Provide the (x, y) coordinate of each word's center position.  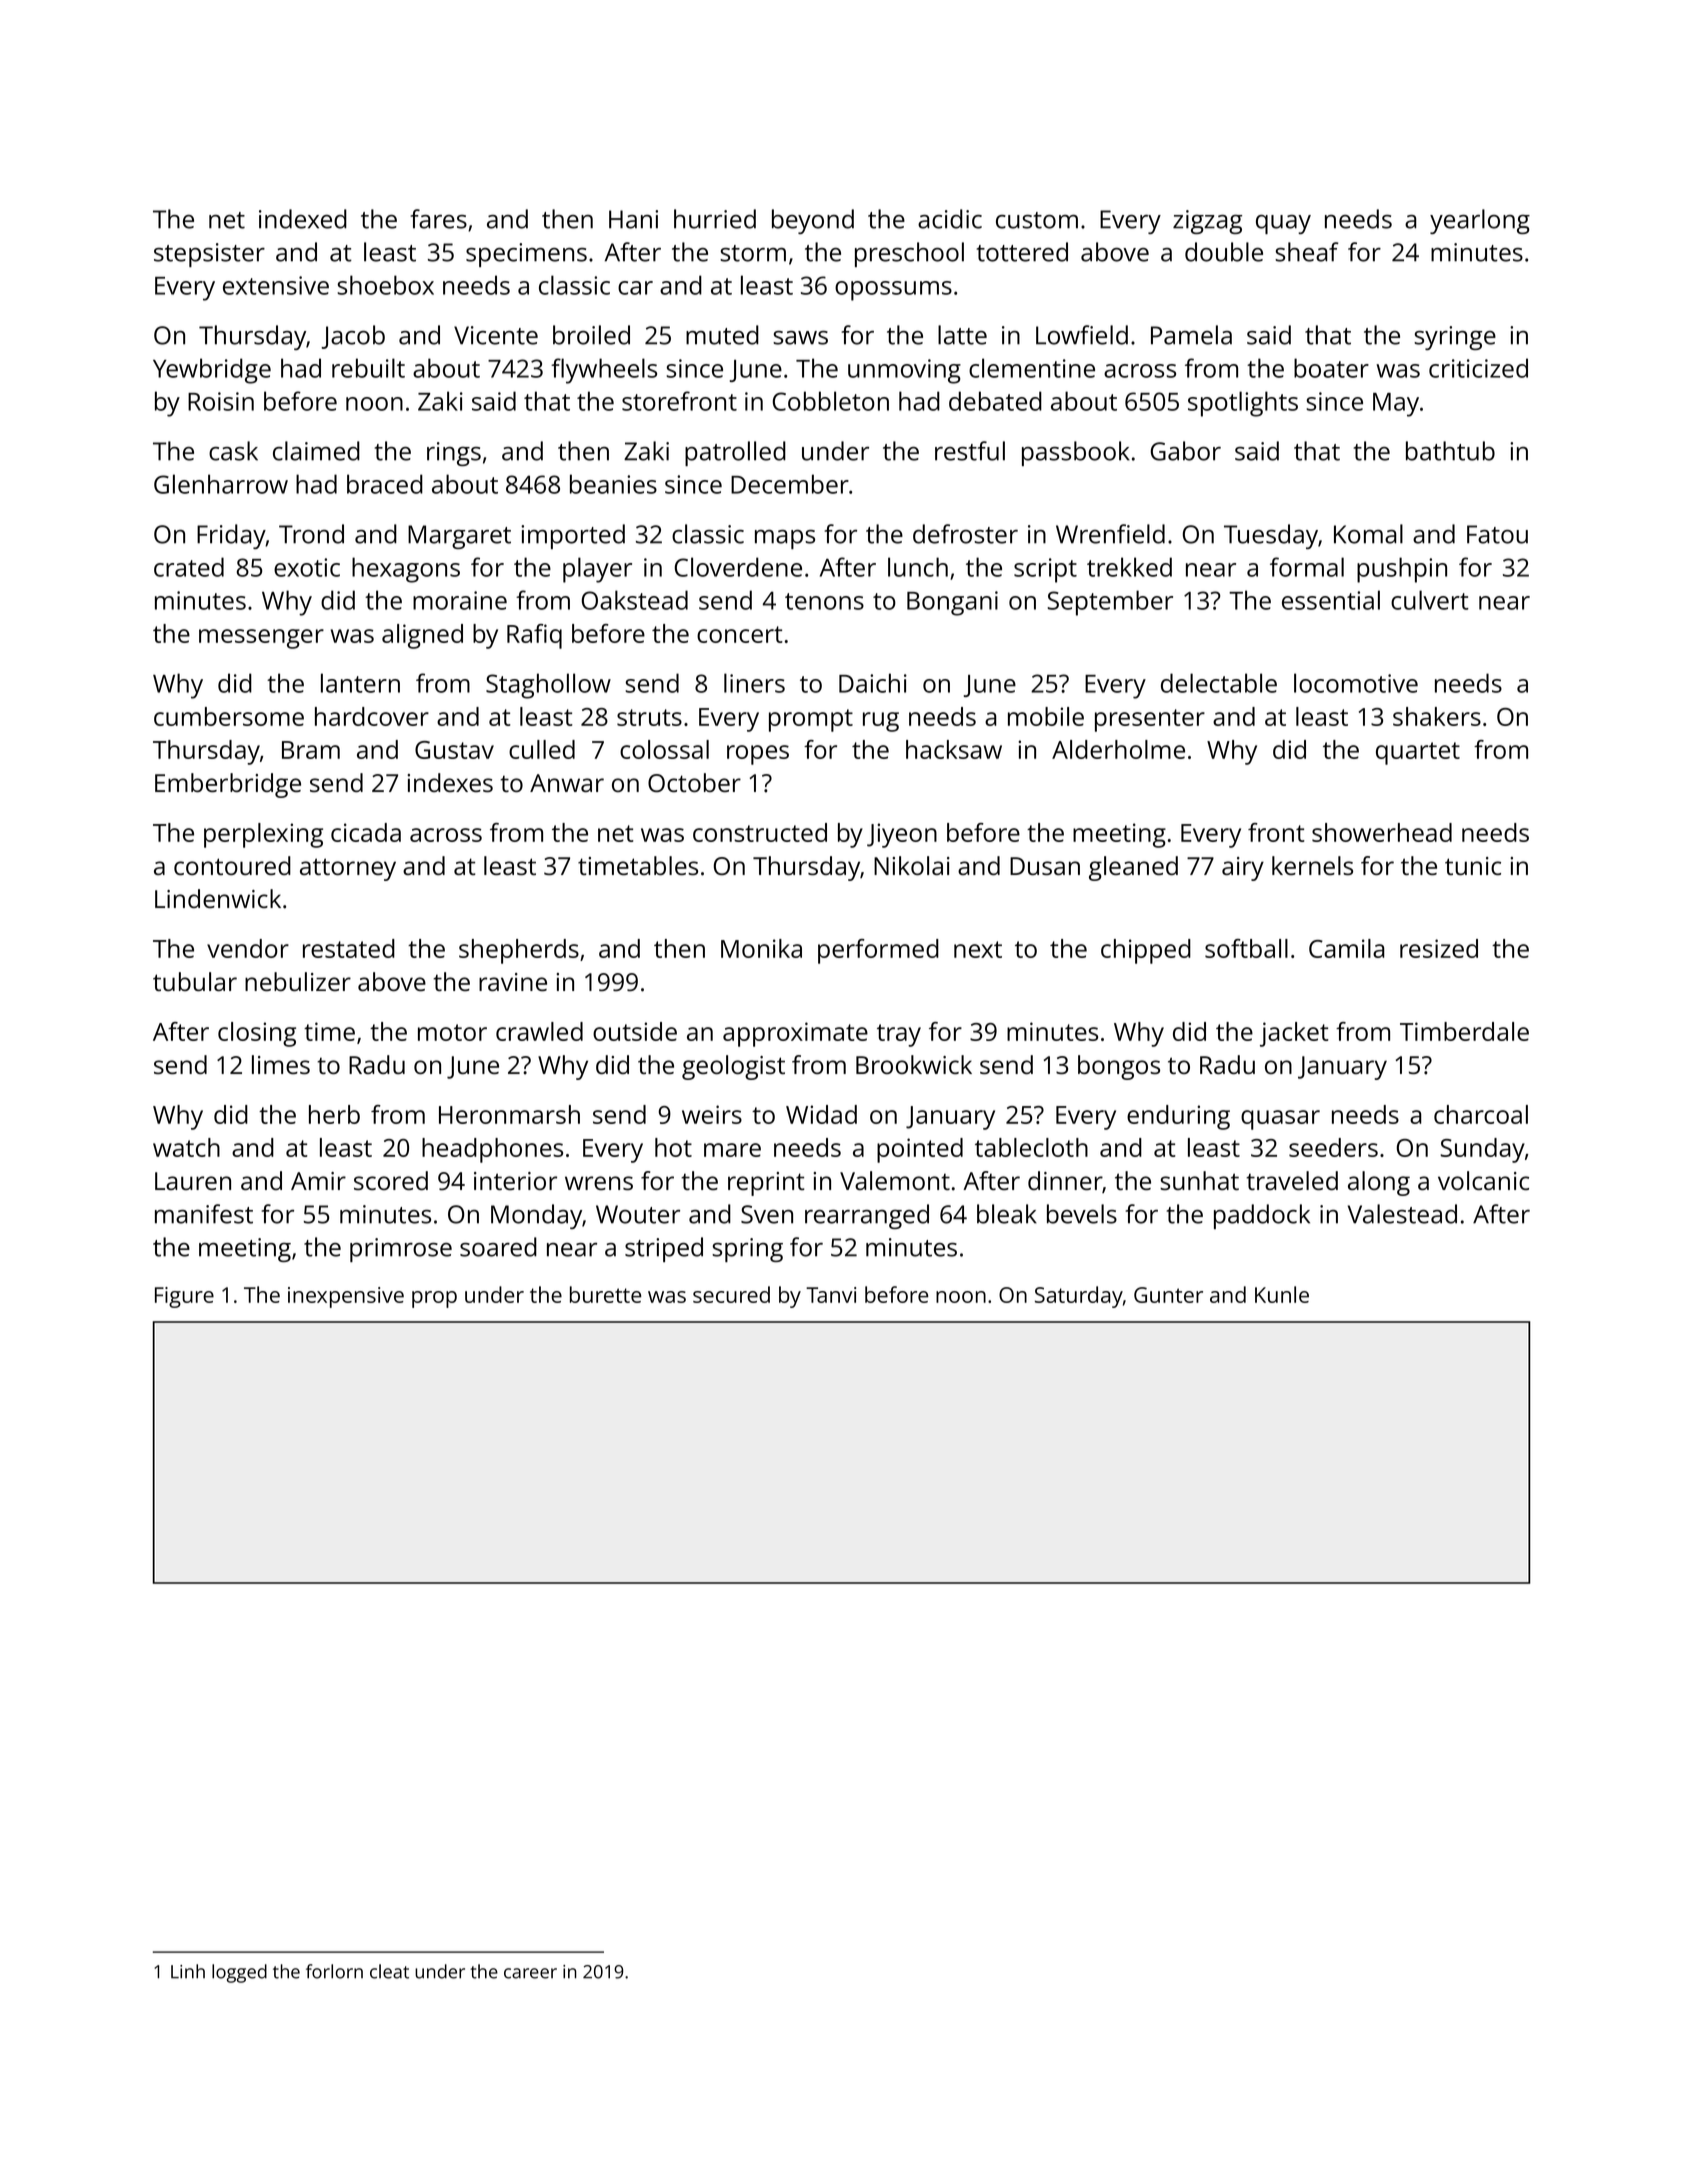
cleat (389, 1971)
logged (239, 1973)
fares (438, 219)
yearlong (1480, 221)
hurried (715, 219)
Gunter (1168, 1295)
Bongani (952, 603)
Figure (184, 1297)
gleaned (1133, 868)
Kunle (1282, 1294)
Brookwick (914, 1064)
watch (186, 1147)
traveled (1292, 1180)
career (530, 1973)
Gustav (454, 750)
